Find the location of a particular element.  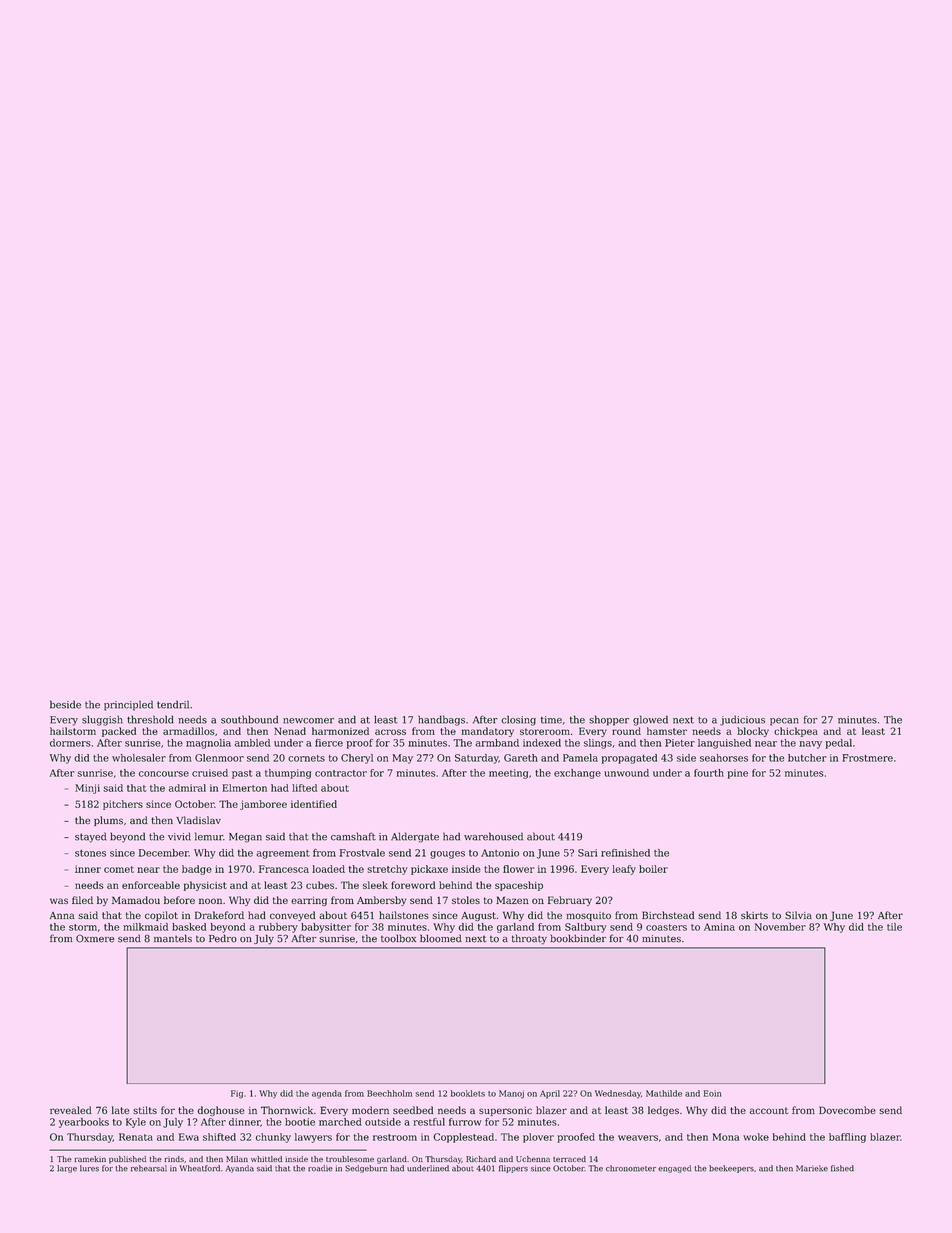

throaty is located at coordinates (529, 939).
